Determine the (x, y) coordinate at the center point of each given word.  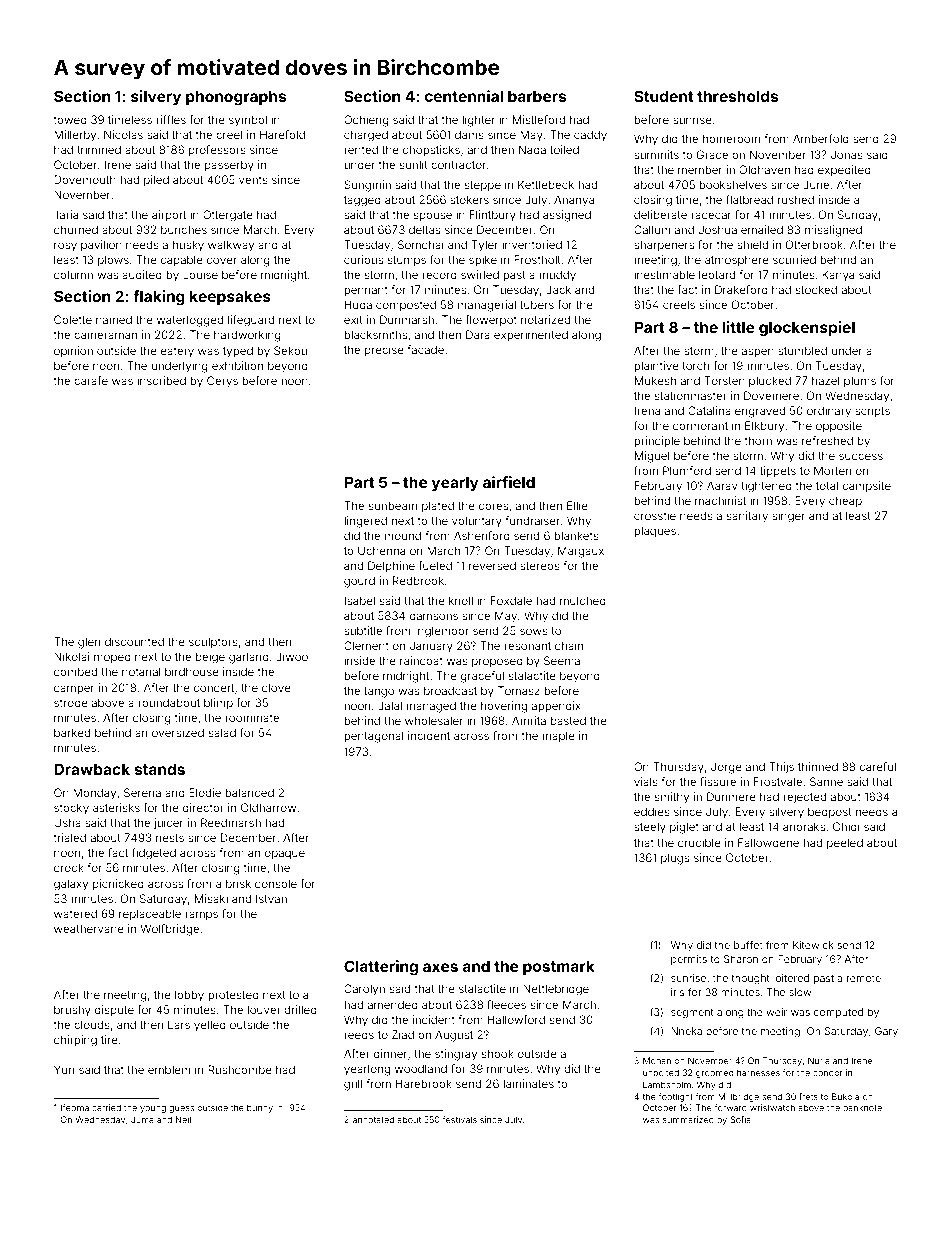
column (73, 274)
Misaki (211, 898)
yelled (210, 1026)
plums (860, 381)
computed (838, 1013)
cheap (845, 502)
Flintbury (493, 216)
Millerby (75, 136)
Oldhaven (764, 169)
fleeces (506, 1004)
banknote (862, 1107)
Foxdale (511, 600)
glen (89, 643)
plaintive (656, 366)
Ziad (403, 1034)
